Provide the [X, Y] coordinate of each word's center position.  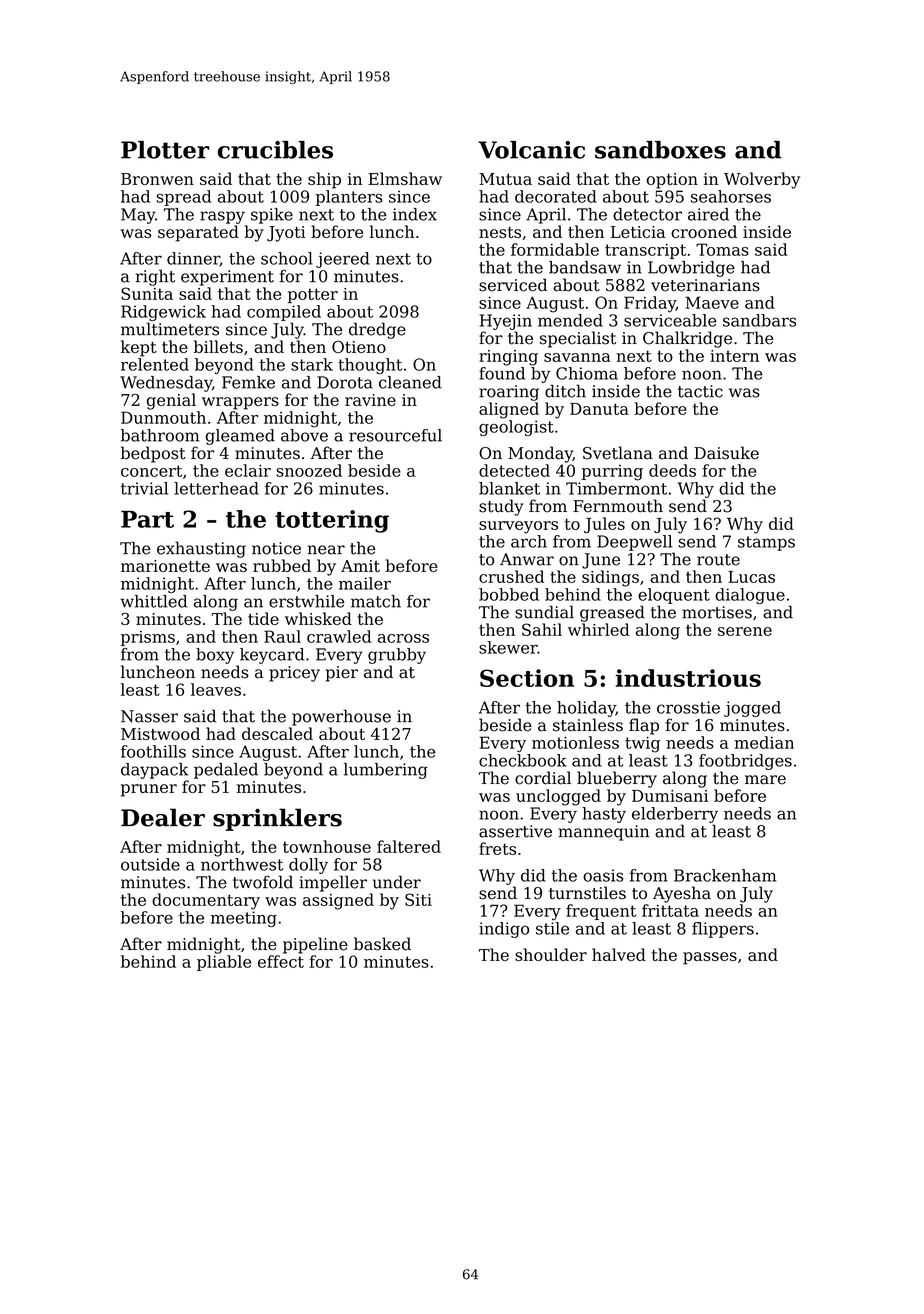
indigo [504, 930]
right [155, 277]
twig [642, 745]
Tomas [722, 249]
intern [734, 356]
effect [281, 961]
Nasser [149, 716]
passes [710, 958]
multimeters [170, 329]
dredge [377, 330]
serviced [513, 285]
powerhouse [341, 717]
